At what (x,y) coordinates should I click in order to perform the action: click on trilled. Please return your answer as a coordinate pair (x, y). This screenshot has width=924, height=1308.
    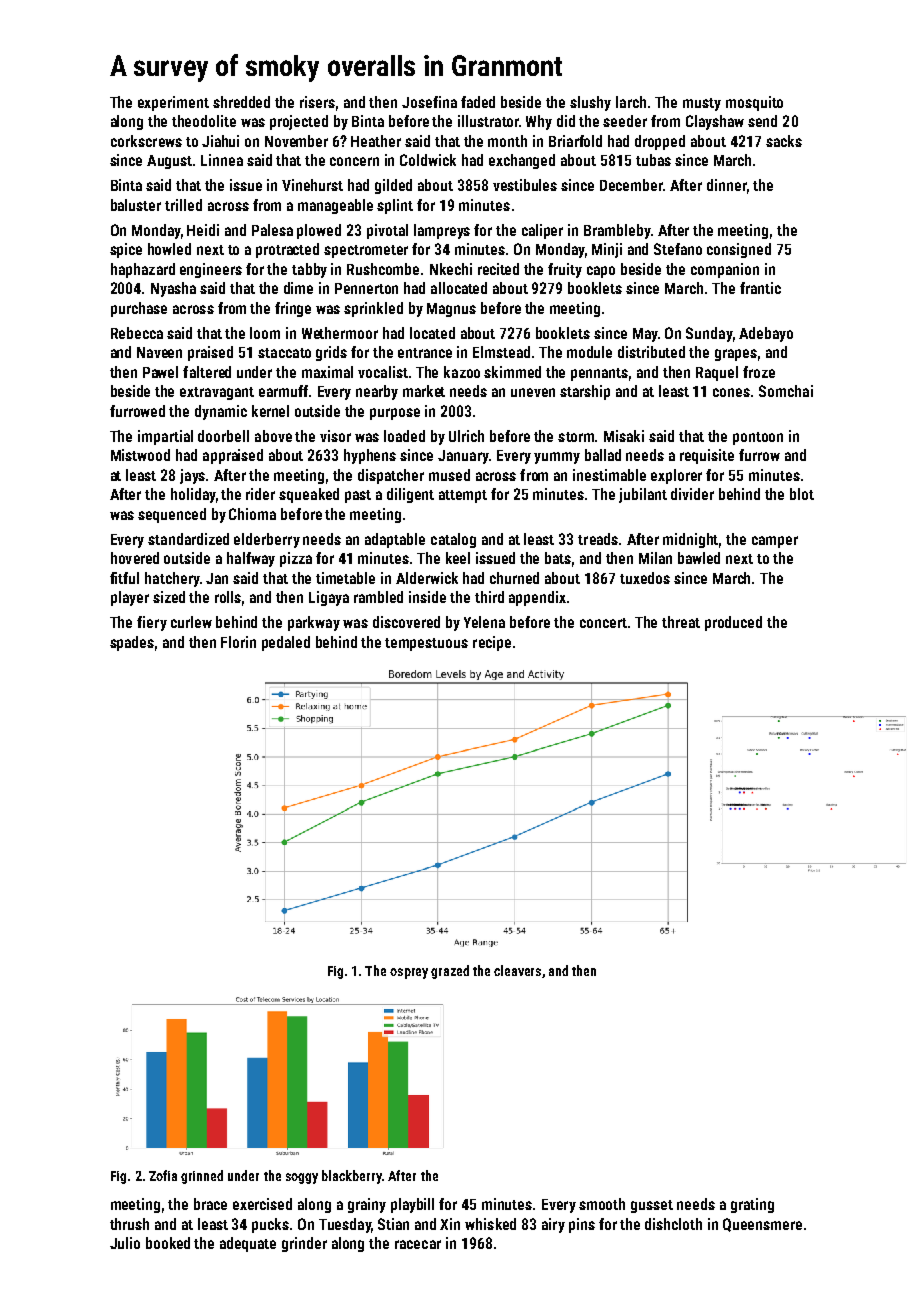
    Looking at the image, I should click on (183, 205).
